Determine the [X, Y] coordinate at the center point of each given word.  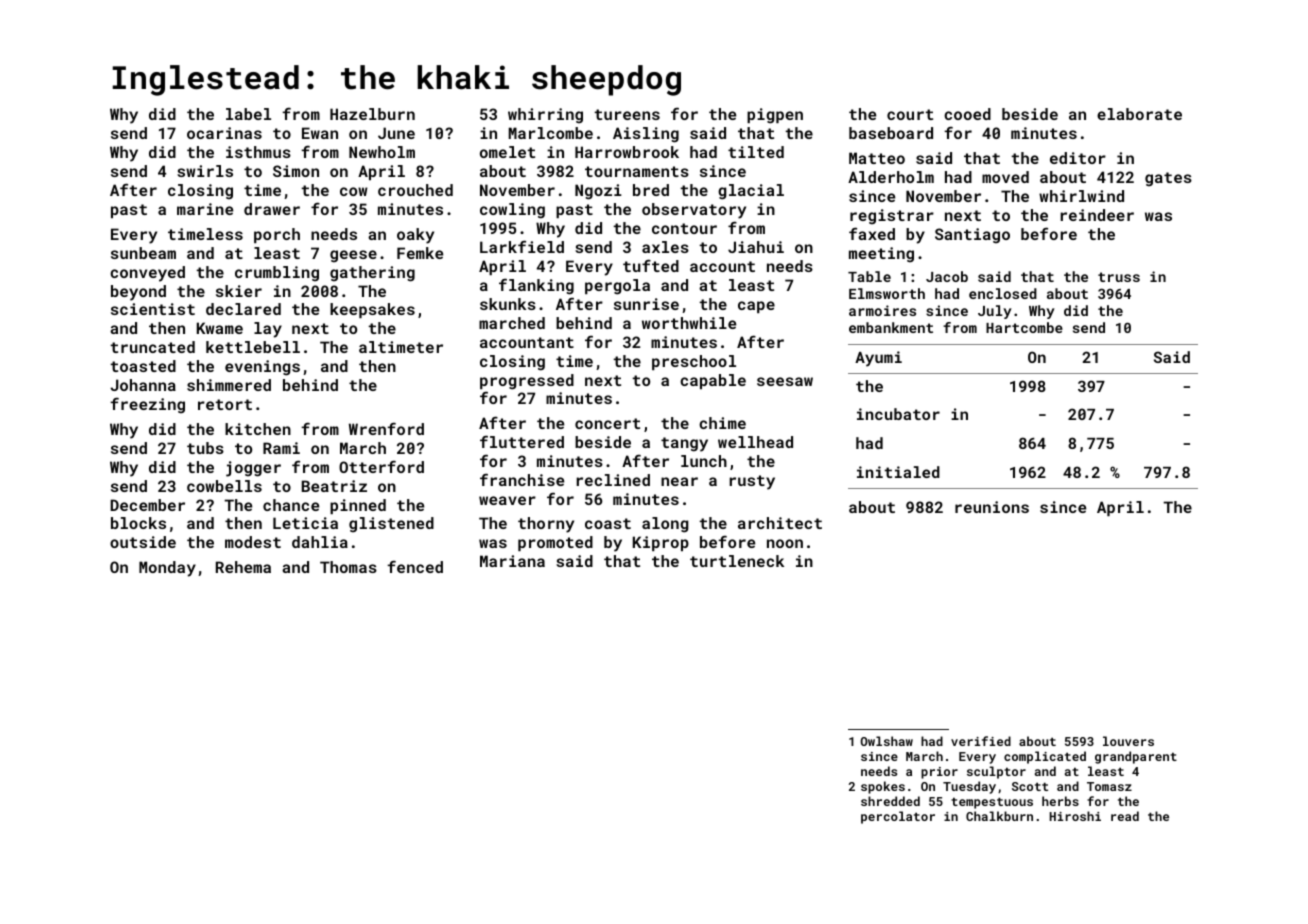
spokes [883, 787]
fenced [415, 566]
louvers [1128, 741]
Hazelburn [372, 114]
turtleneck [737, 561]
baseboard [891, 133]
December [147, 505]
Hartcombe [1024, 327]
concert [607, 423]
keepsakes [372, 310]
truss [1119, 277]
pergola [617, 287]
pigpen [775, 116]
